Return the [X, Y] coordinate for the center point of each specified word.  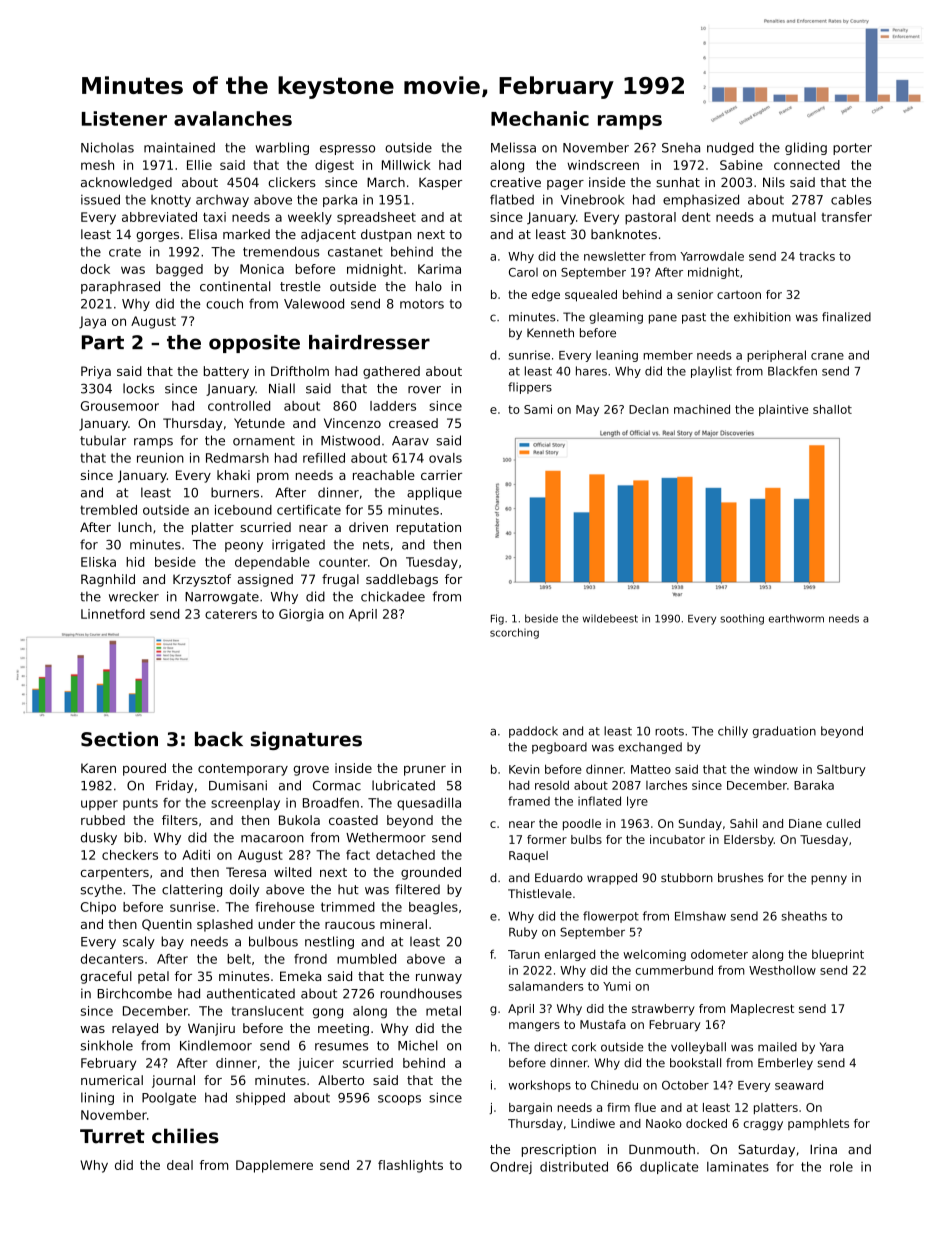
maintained [179, 147]
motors [422, 304]
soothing [742, 619]
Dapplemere [274, 1166]
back [219, 739]
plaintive [783, 410]
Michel [418, 1045]
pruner [425, 771]
